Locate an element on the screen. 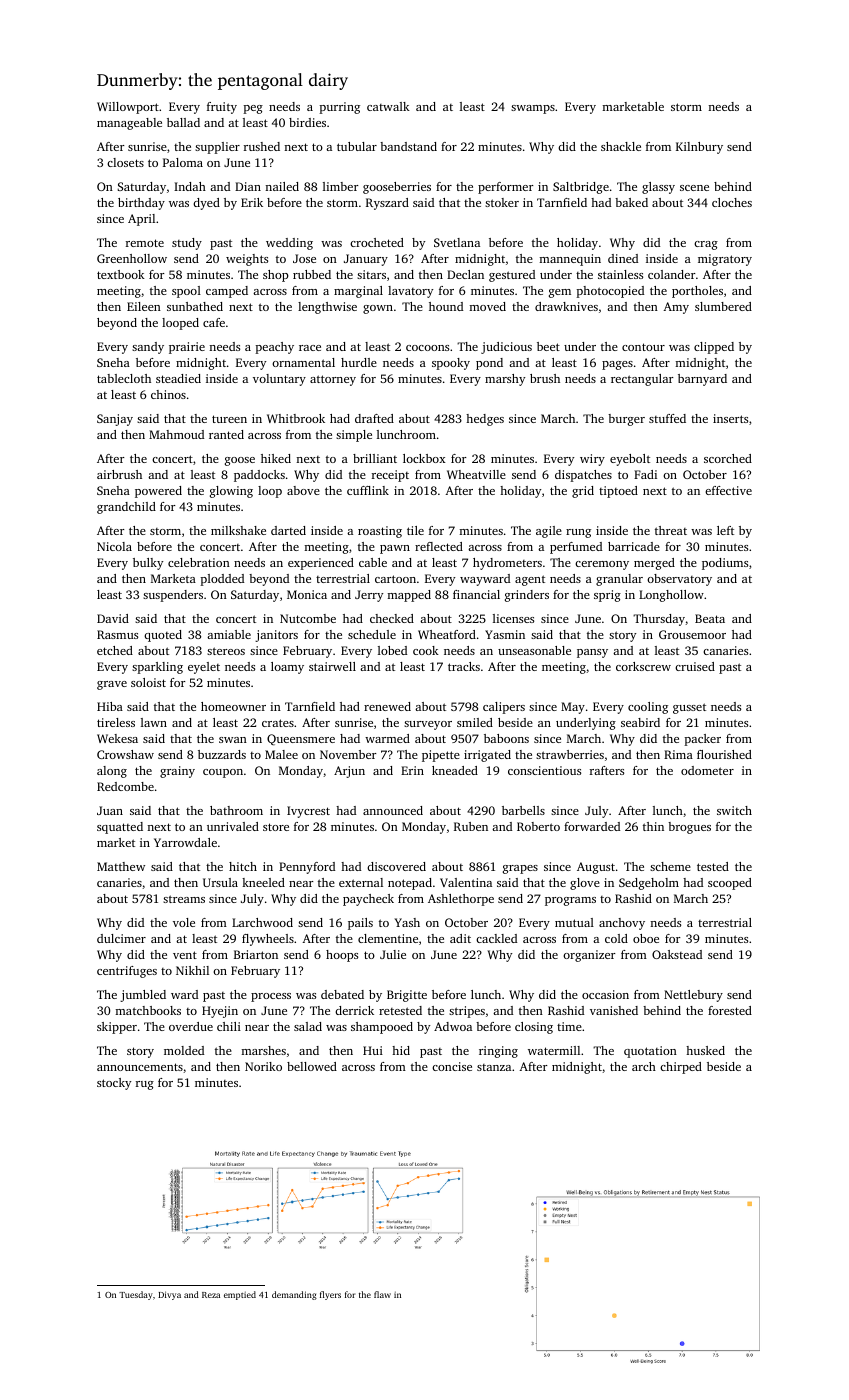  powered is located at coordinates (158, 492).
